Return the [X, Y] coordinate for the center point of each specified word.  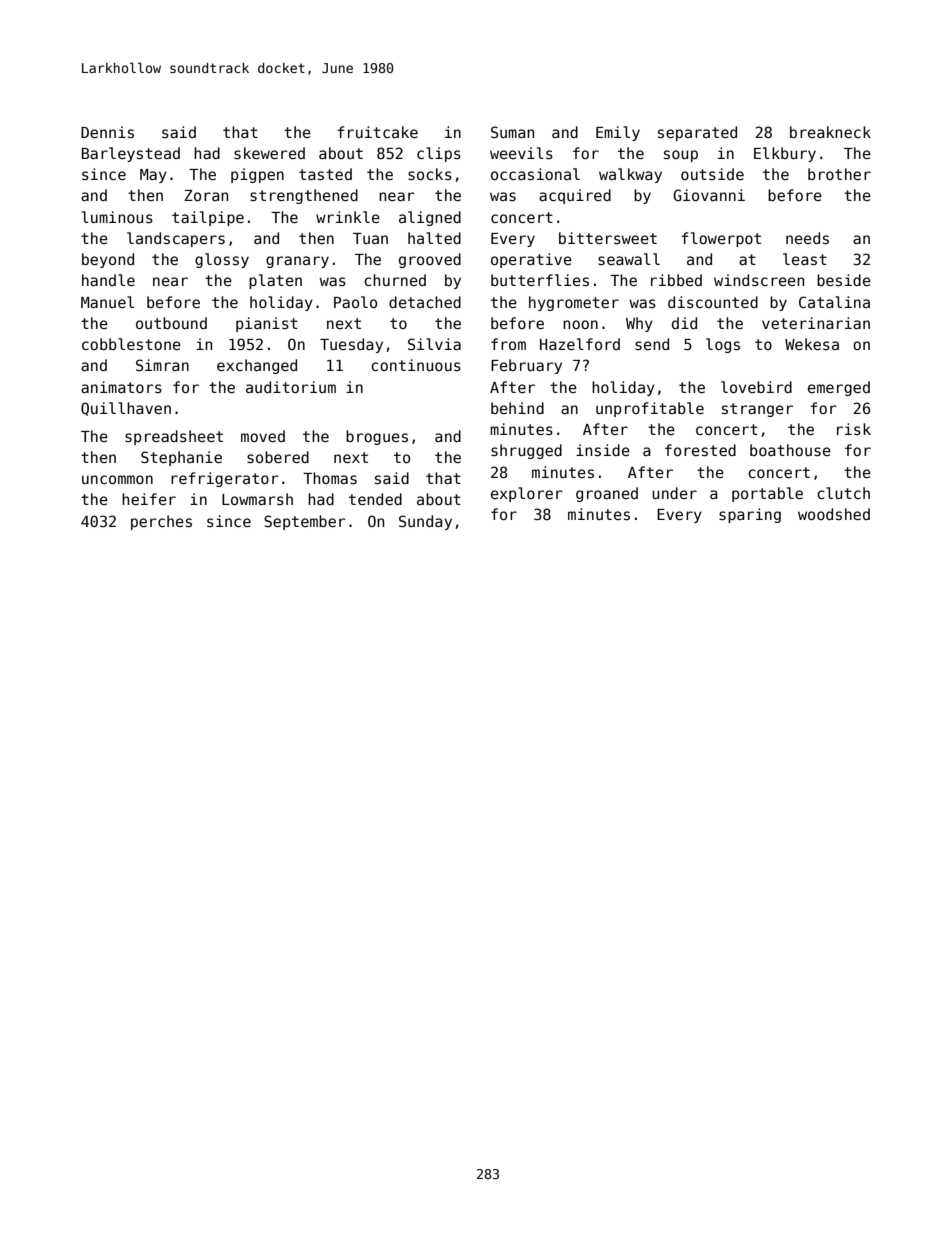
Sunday [425, 522]
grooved [430, 260]
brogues [377, 437]
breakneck [830, 132]
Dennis [107, 132]
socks [430, 174]
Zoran [206, 195]
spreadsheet [174, 437]
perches [161, 522]
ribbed [676, 280]
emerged [839, 388]
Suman [512, 132]
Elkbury [785, 154]
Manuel [107, 302]
